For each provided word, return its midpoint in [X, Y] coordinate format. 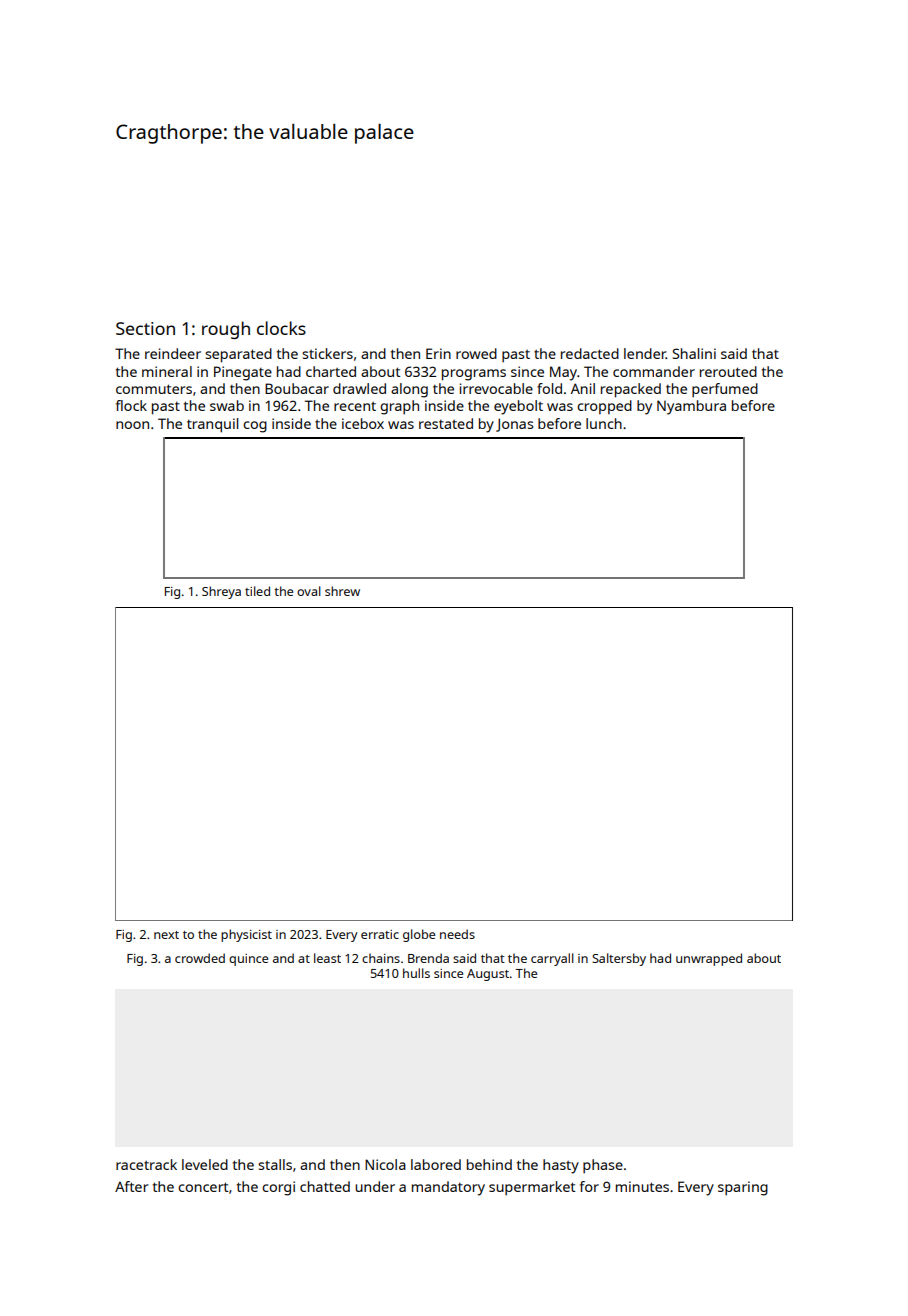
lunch [604, 423]
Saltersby [619, 959]
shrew [342, 591]
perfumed [725, 390]
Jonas [515, 425]
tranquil [212, 425]
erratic [380, 934]
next [166, 935]
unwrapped [709, 959]
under [375, 1186]
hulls [416, 973]
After [131, 1186]
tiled [257, 591]
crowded [200, 958]
